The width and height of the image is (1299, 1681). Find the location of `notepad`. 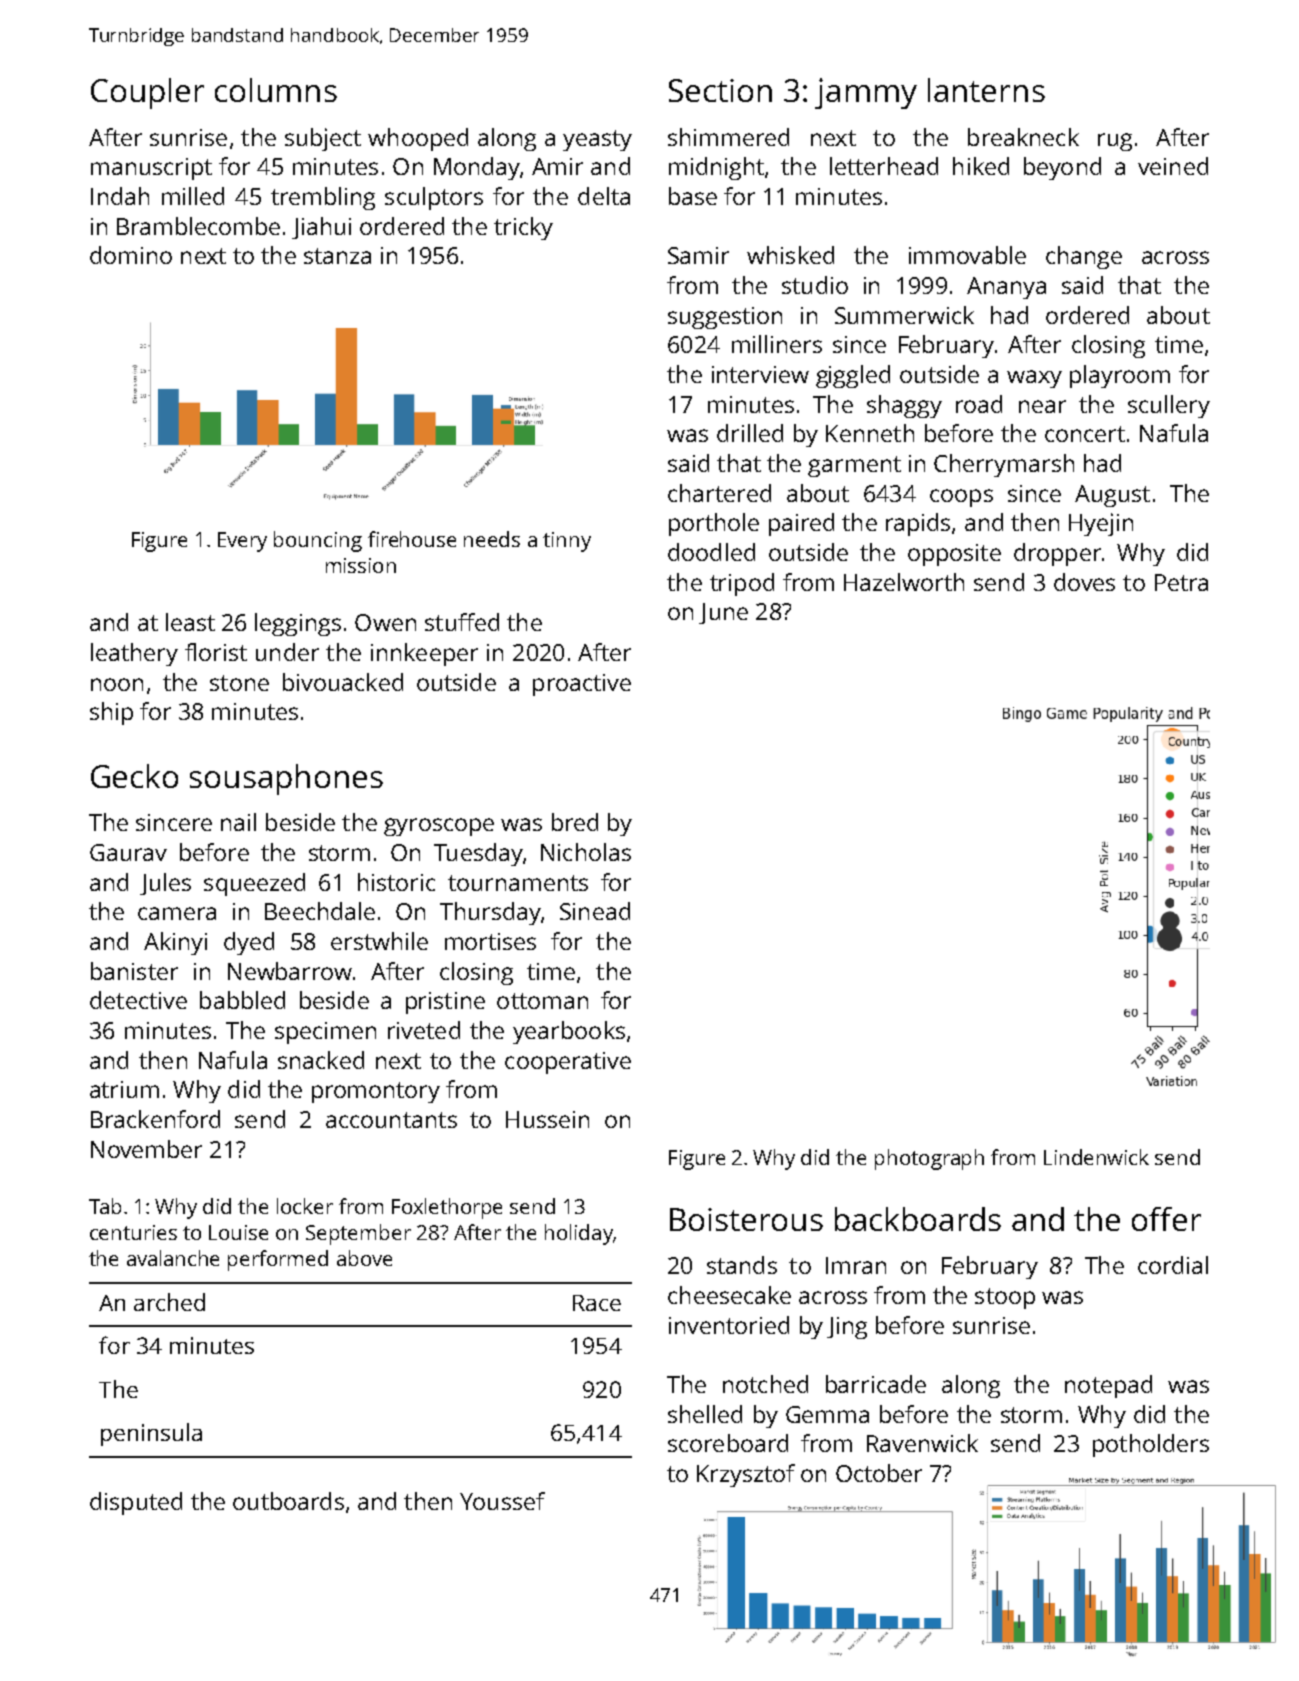

notepad is located at coordinates (1108, 1386).
